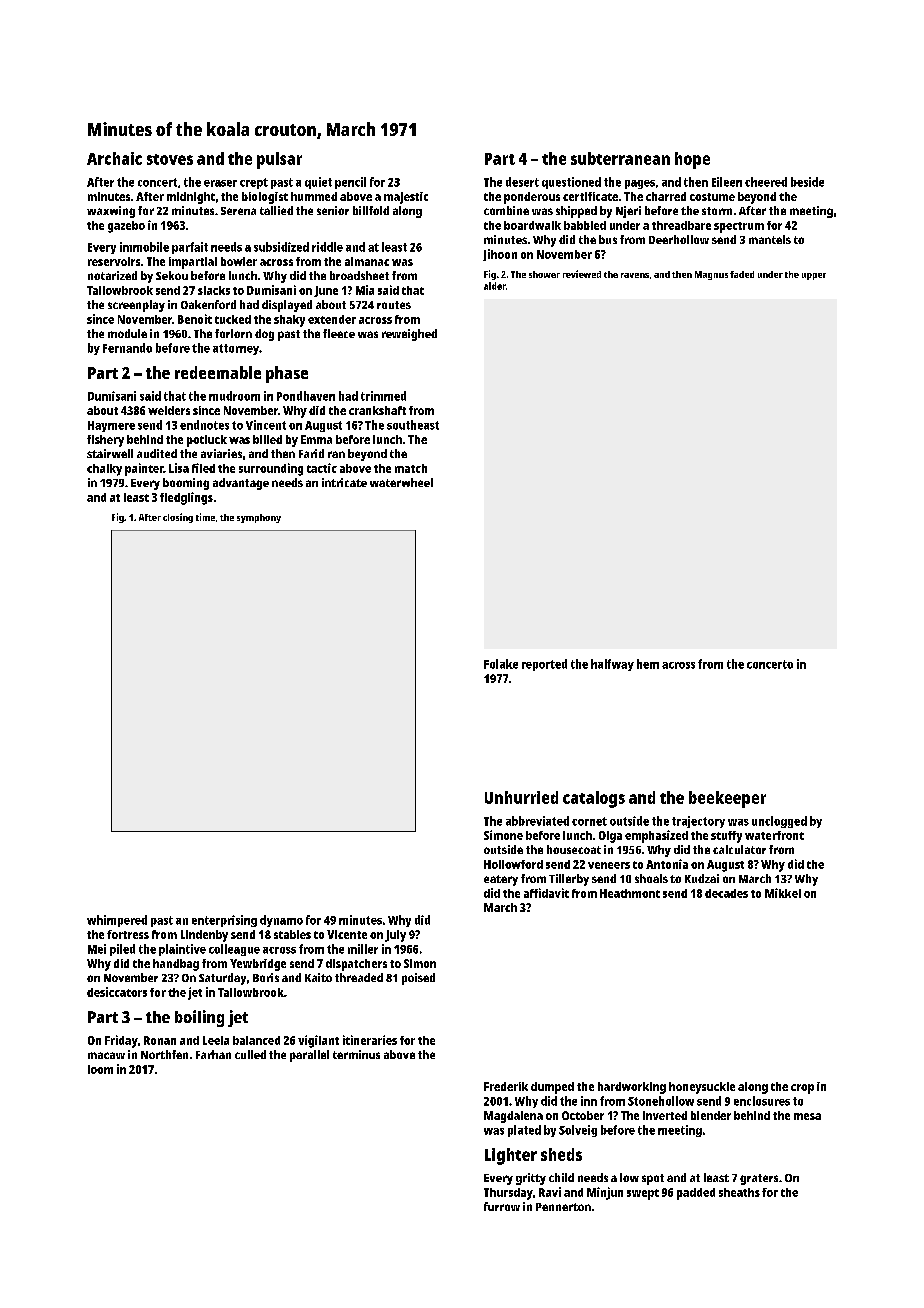 This document has height=1308, width=924. Describe the element at coordinates (692, 160) in the document. I see `hope` at that location.
